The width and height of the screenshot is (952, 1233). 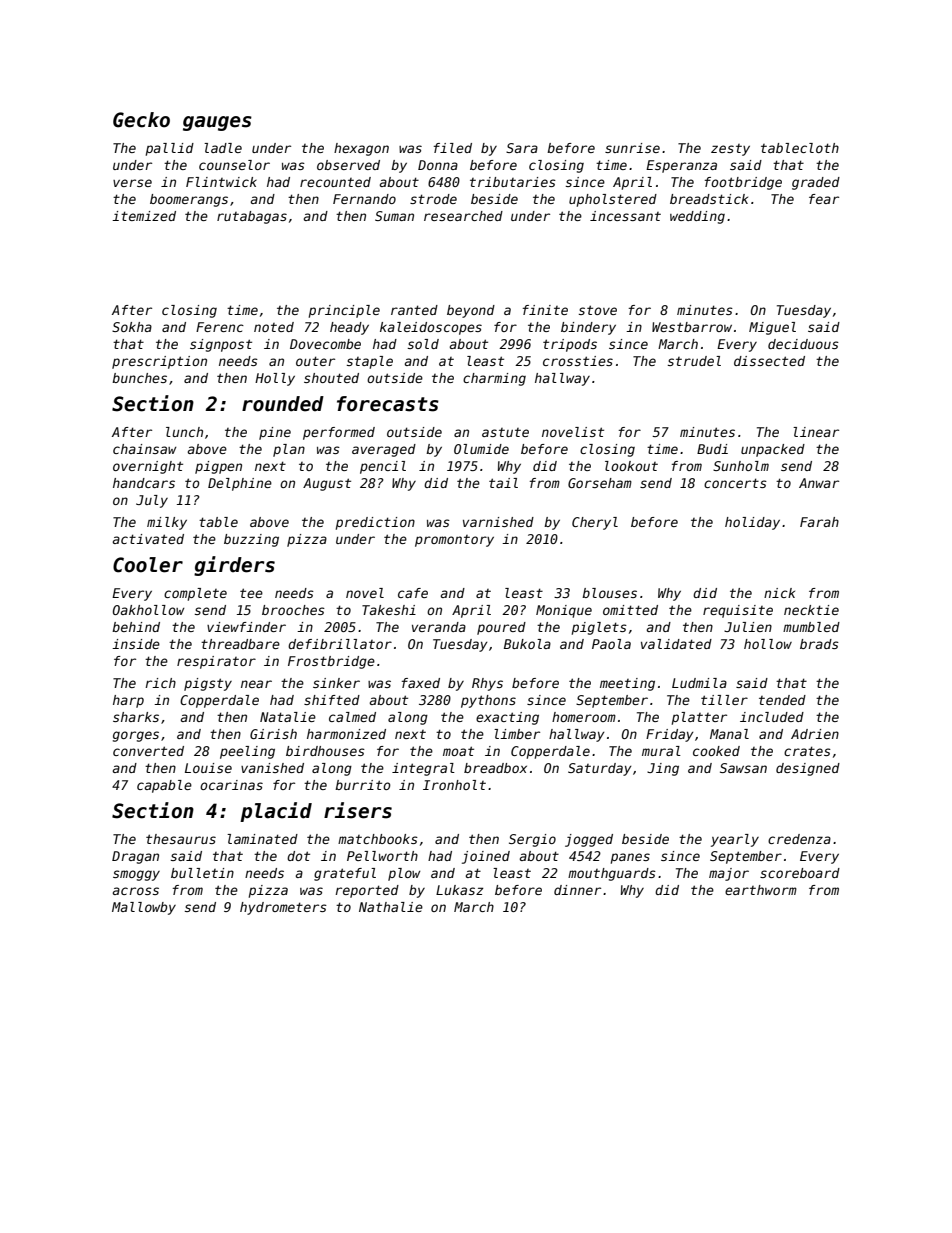 What do you see at coordinates (735, 840) in the screenshot?
I see `yearly` at bounding box center [735, 840].
